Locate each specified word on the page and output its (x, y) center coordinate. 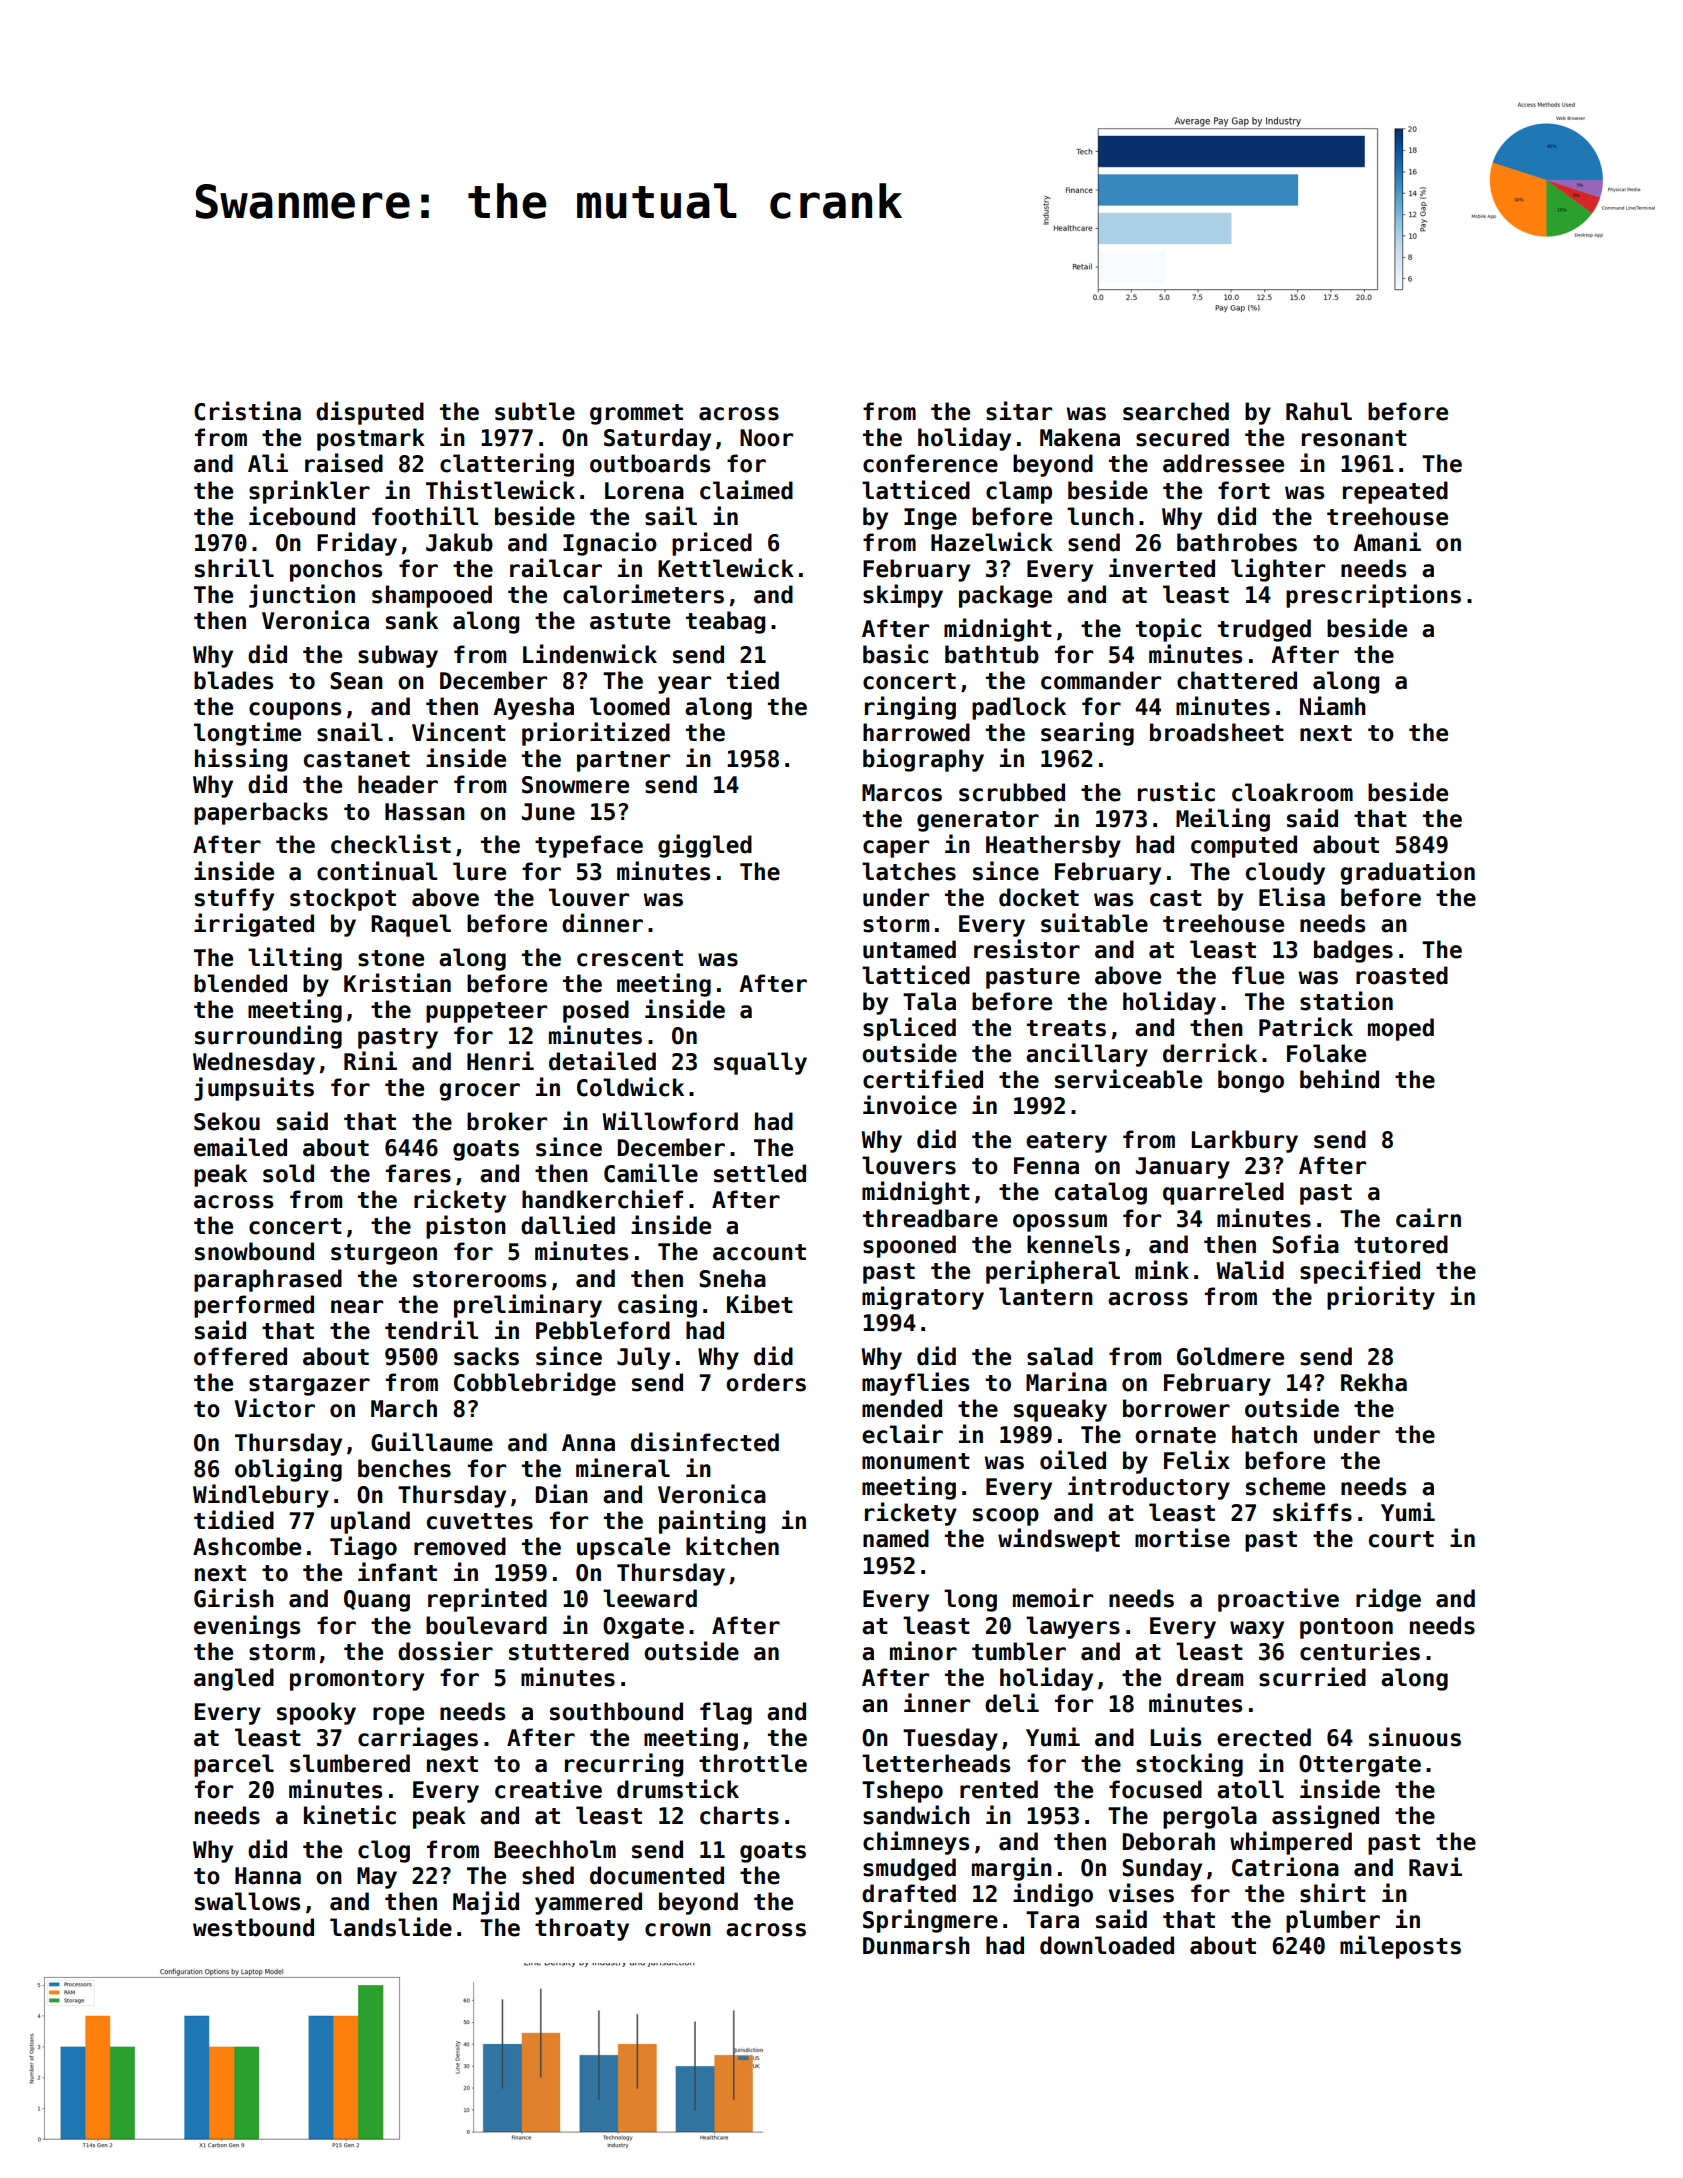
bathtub (992, 654)
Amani (1387, 542)
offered (240, 1356)
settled (760, 1173)
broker (507, 1121)
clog (384, 1851)
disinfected (705, 1442)
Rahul (1319, 411)
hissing (241, 760)
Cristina (247, 411)
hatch (1264, 1434)
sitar (1019, 411)
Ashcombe (247, 1546)
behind (1339, 1079)
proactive (1278, 1600)
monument (916, 1461)
